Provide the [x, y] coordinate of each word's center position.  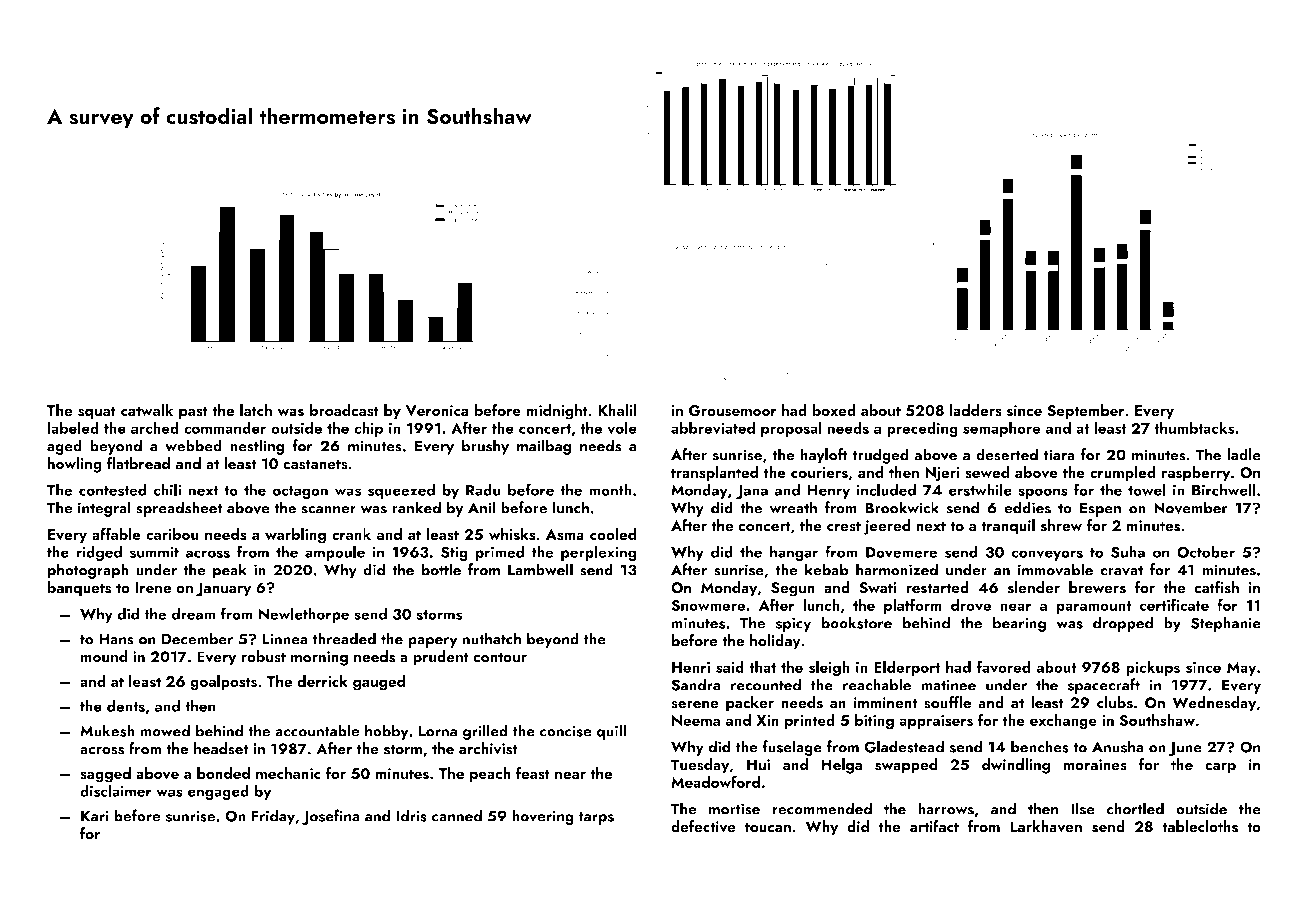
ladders [975, 410]
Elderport [907, 668]
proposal [791, 429]
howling [74, 465]
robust [263, 656]
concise [566, 731]
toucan [768, 827]
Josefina [331, 817]
